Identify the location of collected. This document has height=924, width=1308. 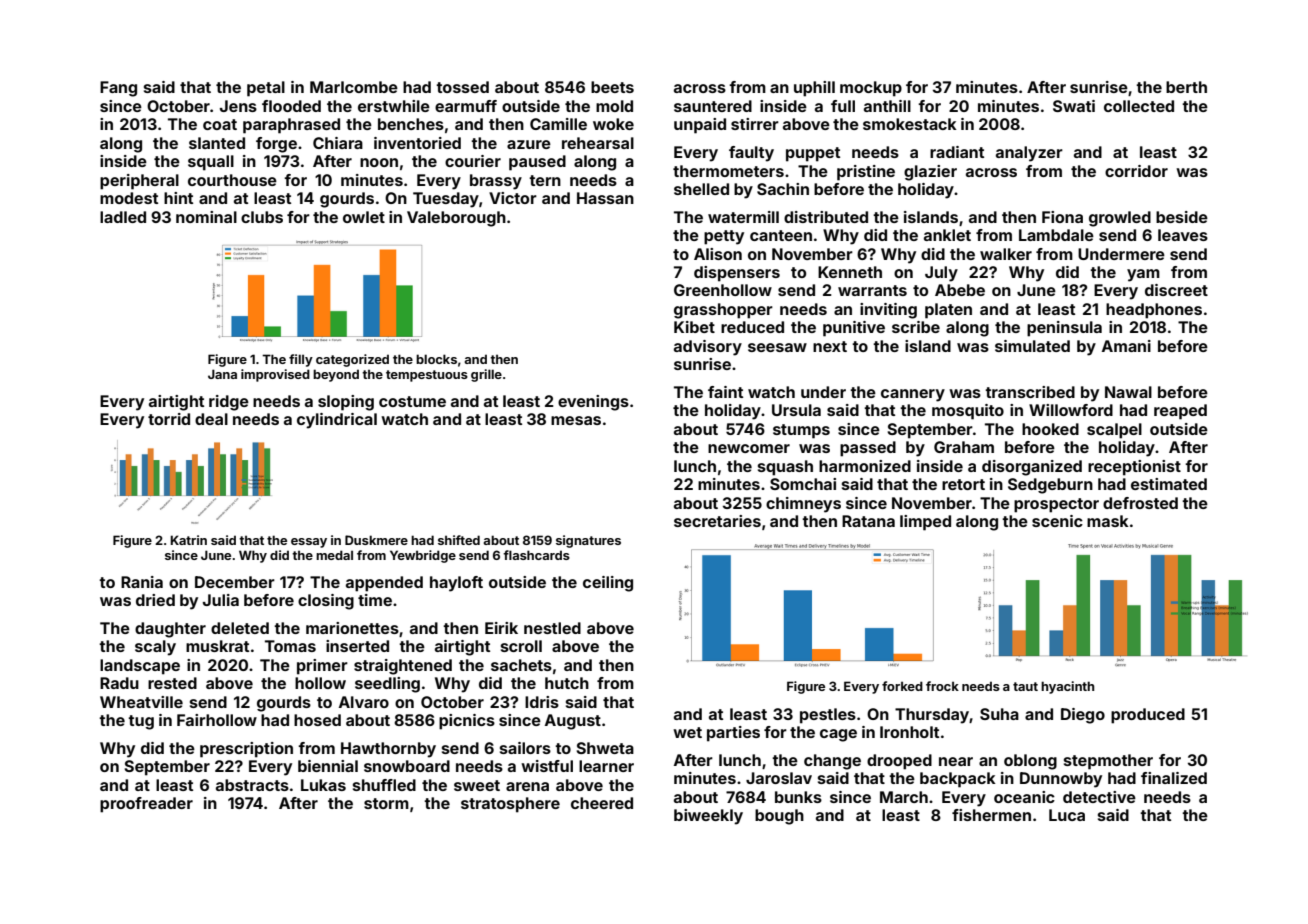
(1139, 106).
